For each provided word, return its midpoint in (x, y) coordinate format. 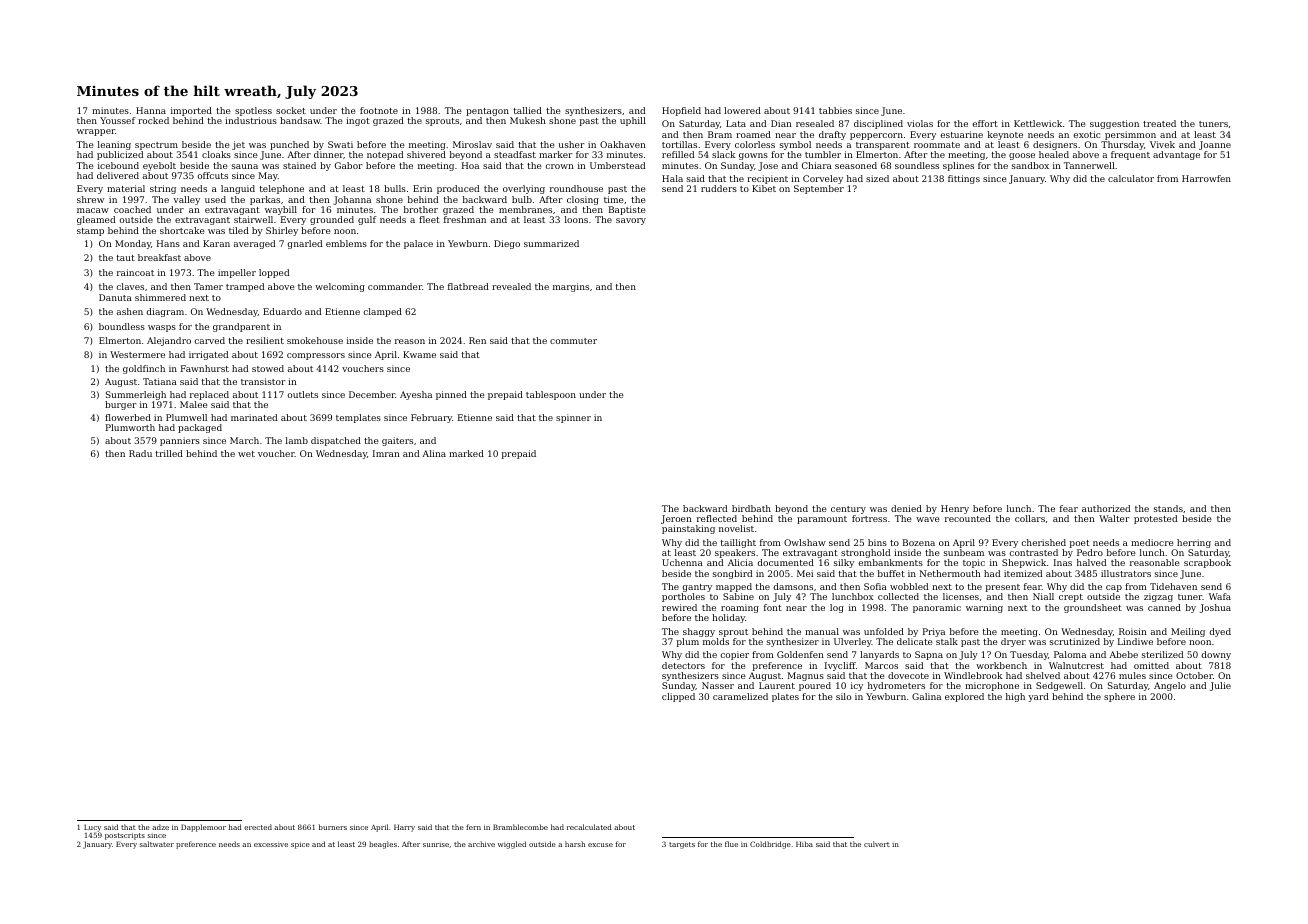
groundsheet (1093, 608)
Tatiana (160, 381)
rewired (679, 607)
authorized (1106, 508)
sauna (245, 166)
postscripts (125, 836)
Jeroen (676, 519)
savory (631, 221)
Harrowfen (1206, 178)
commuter (573, 341)
